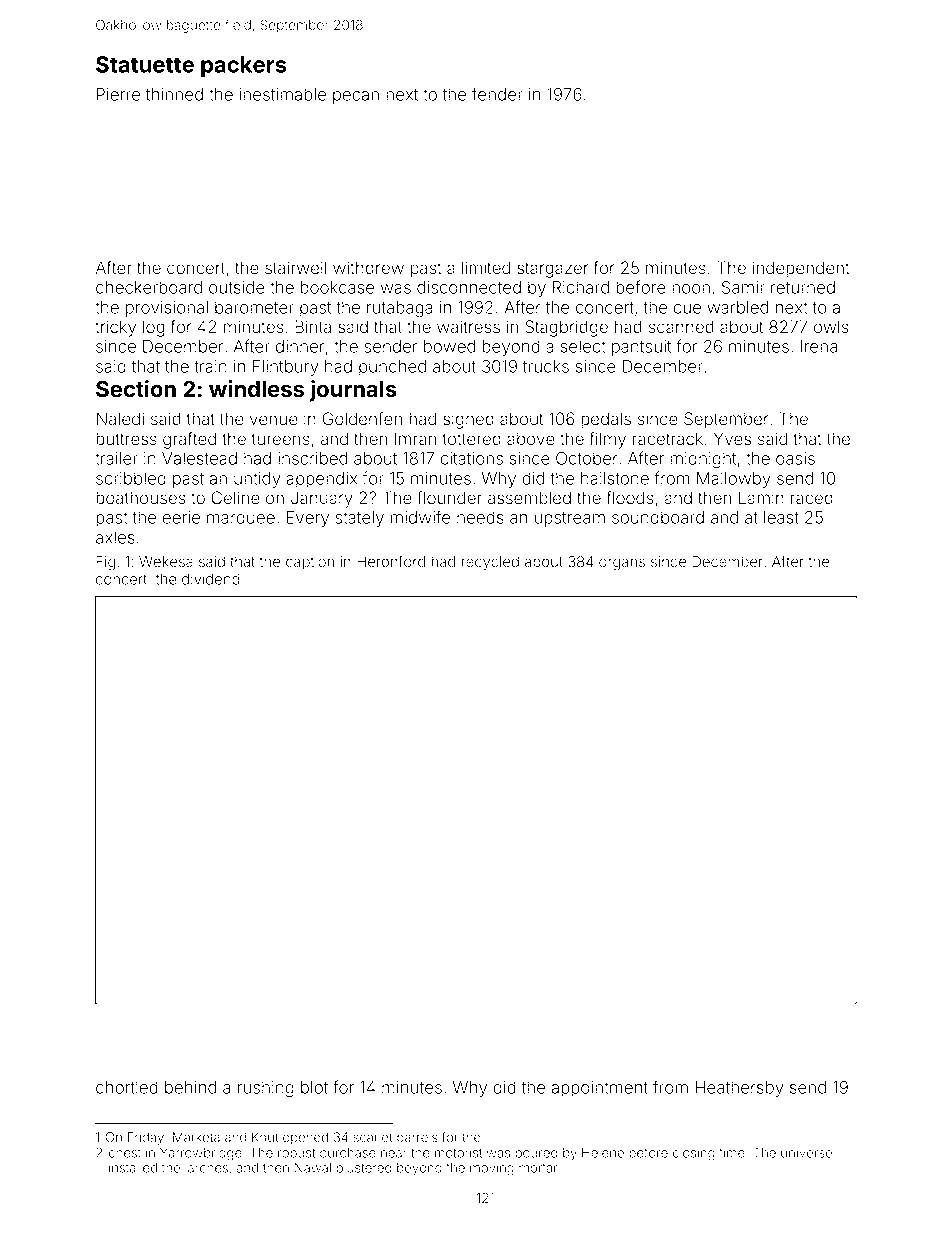  I want to click on chortled, so click(127, 1087).
